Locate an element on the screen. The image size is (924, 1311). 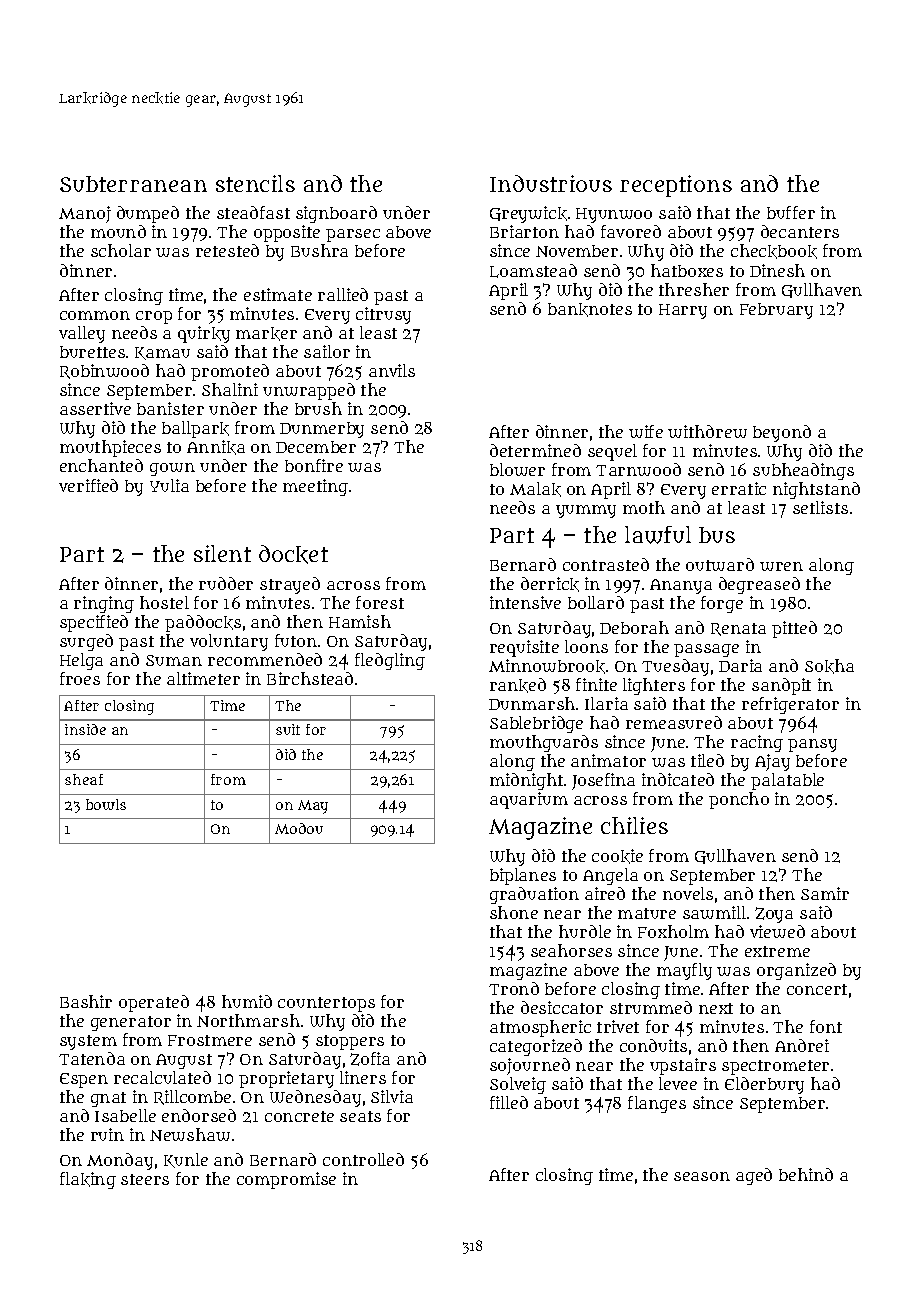
promoted is located at coordinates (230, 372).
